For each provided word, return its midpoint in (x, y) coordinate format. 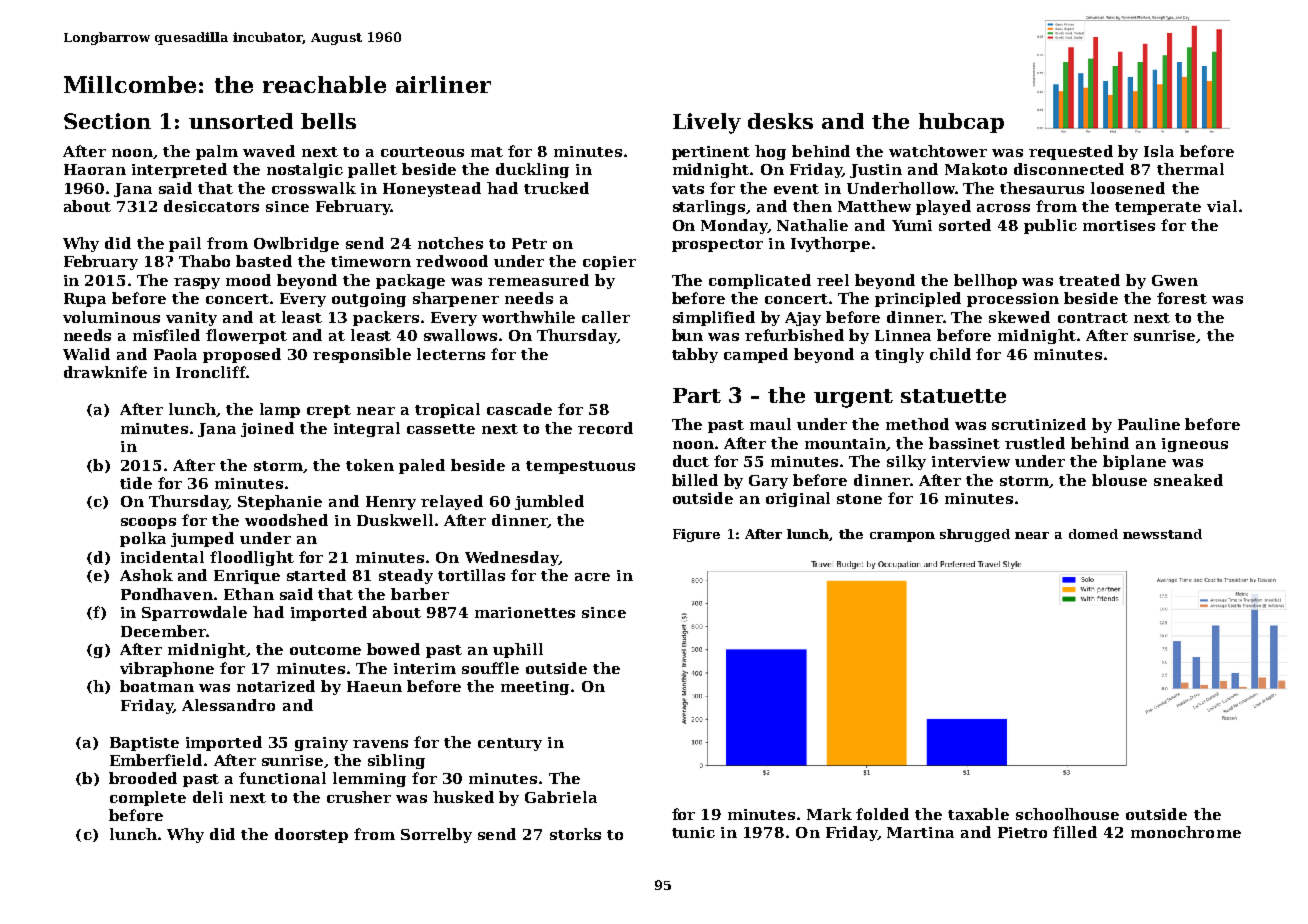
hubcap (961, 123)
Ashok (146, 575)
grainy (321, 744)
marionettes (525, 612)
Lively (707, 123)
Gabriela (561, 797)
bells (328, 121)
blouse (1119, 480)
